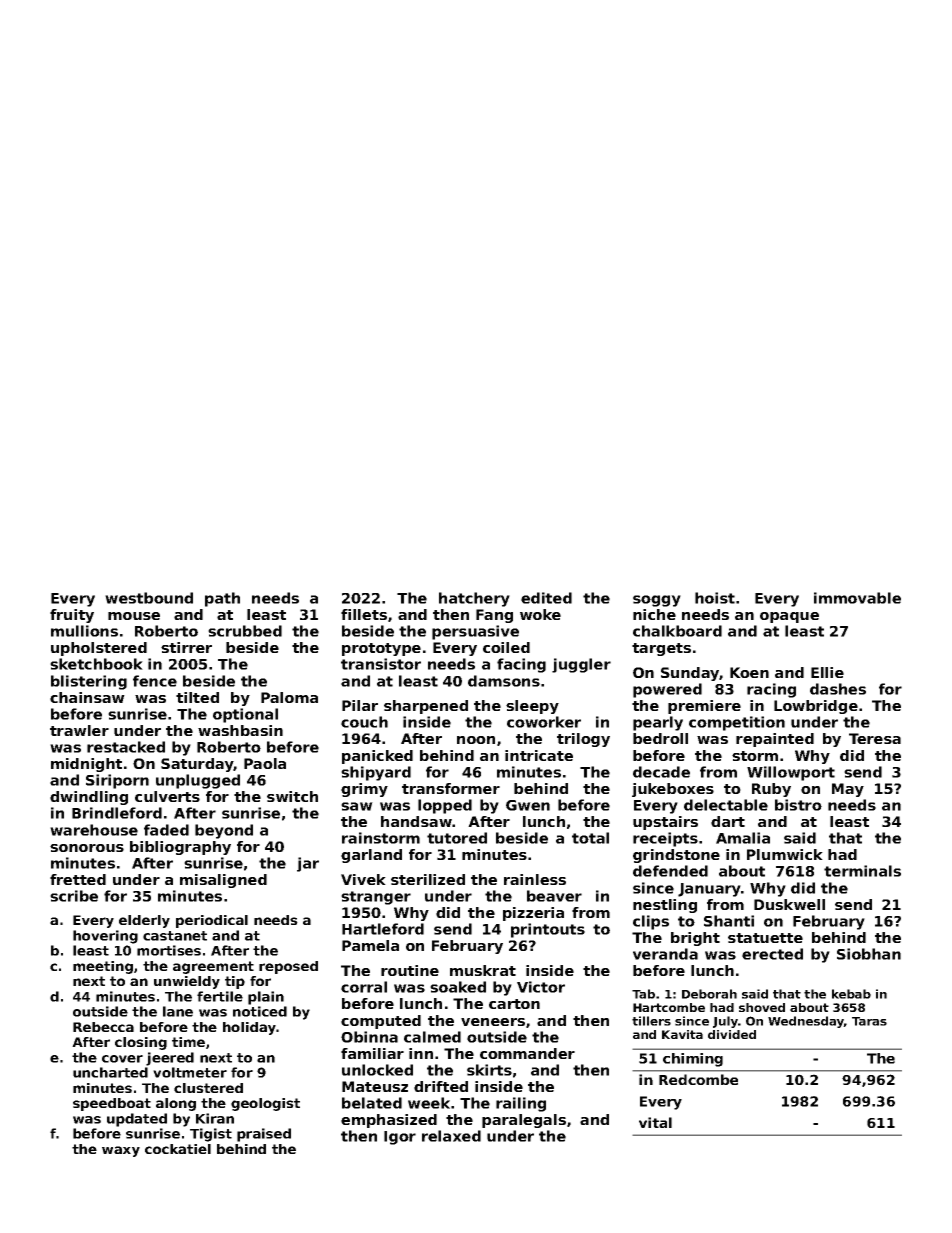  Describe the element at coordinates (715, 598) in the screenshot. I see `hoist` at that location.
